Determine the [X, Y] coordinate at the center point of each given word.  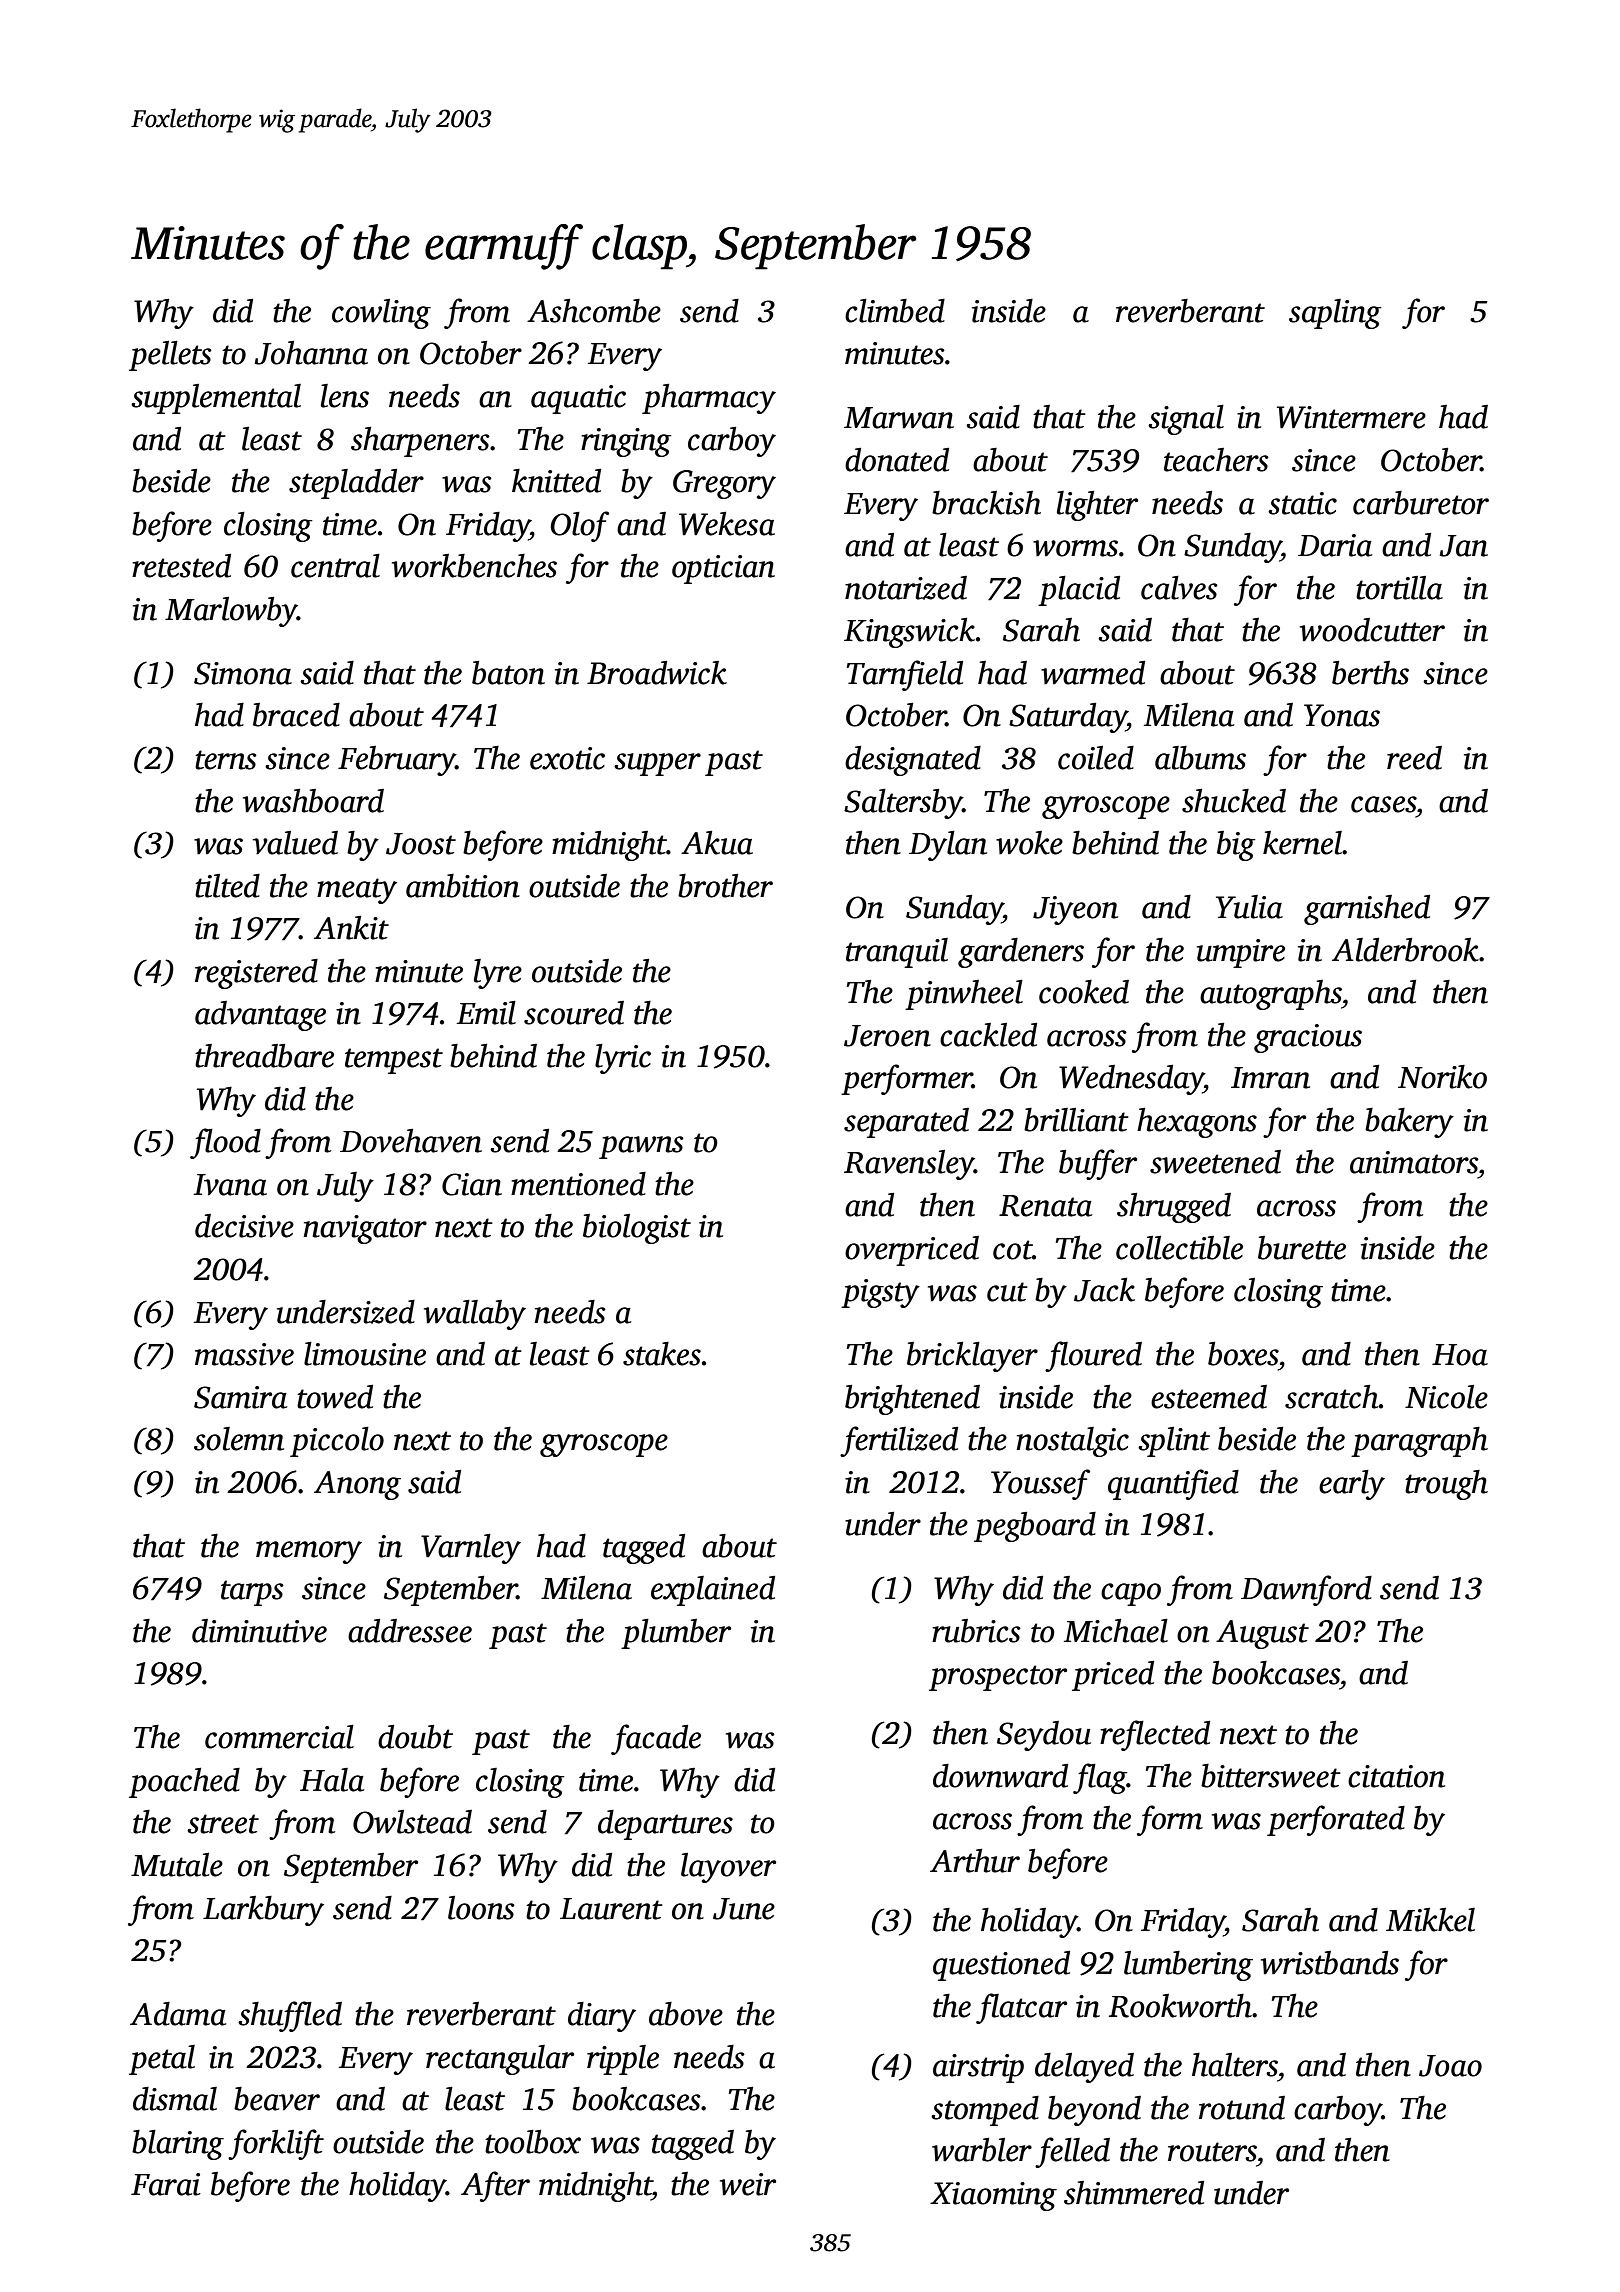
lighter [1097, 506]
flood [225, 1143]
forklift [276, 2144]
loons [481, 1908]
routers [1212, 2152]
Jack [1104, 1290]
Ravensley [909, 1165]
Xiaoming [993, 2196]
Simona [243, 673]
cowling [381, 314]
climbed [895, 311]
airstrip [978, 2068]
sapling [1335, 314]
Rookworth [1180, 2006]
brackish [986, 503]
